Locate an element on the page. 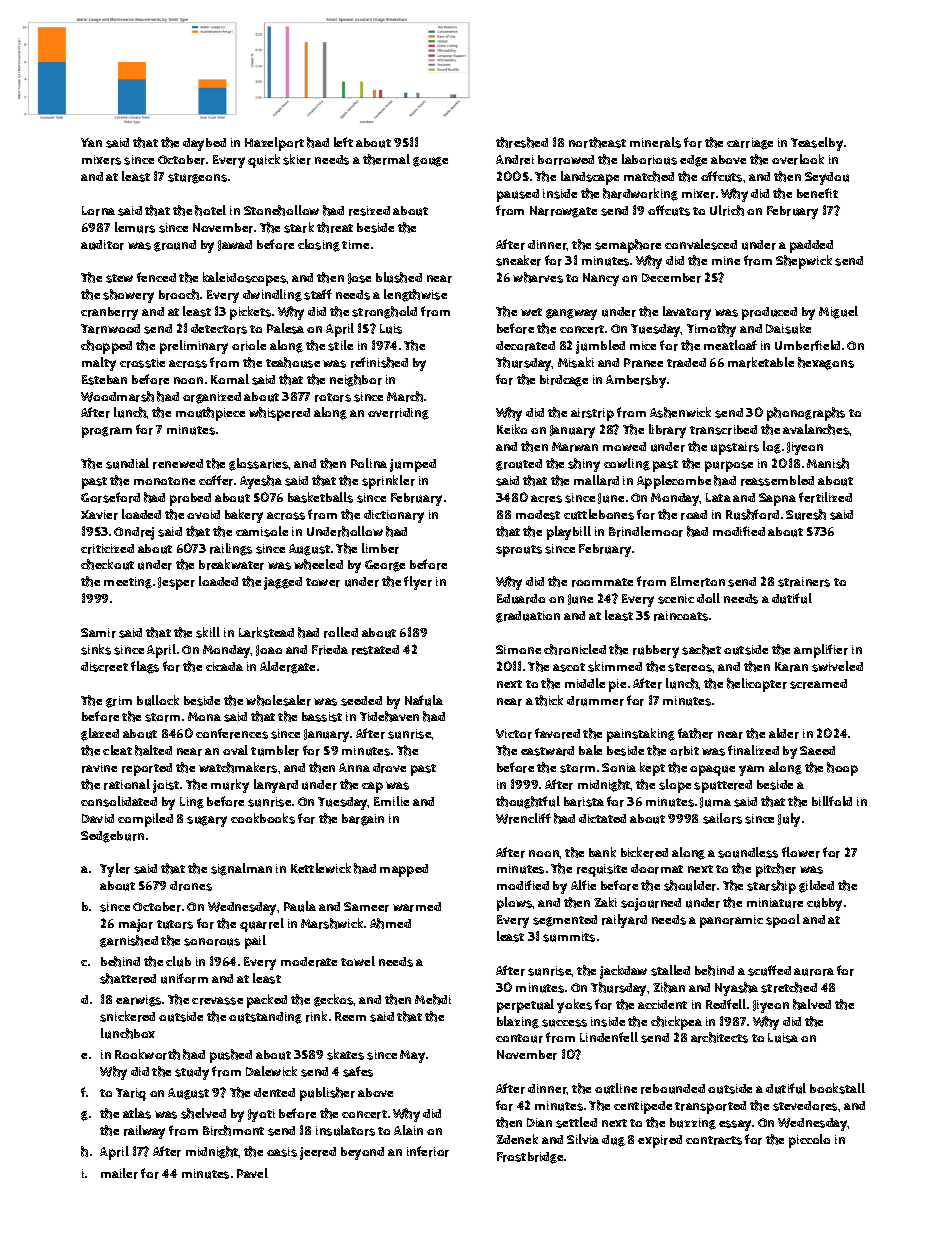 This page has width=952, height=1233. outstanding is located at coordinates (265, 1018).
